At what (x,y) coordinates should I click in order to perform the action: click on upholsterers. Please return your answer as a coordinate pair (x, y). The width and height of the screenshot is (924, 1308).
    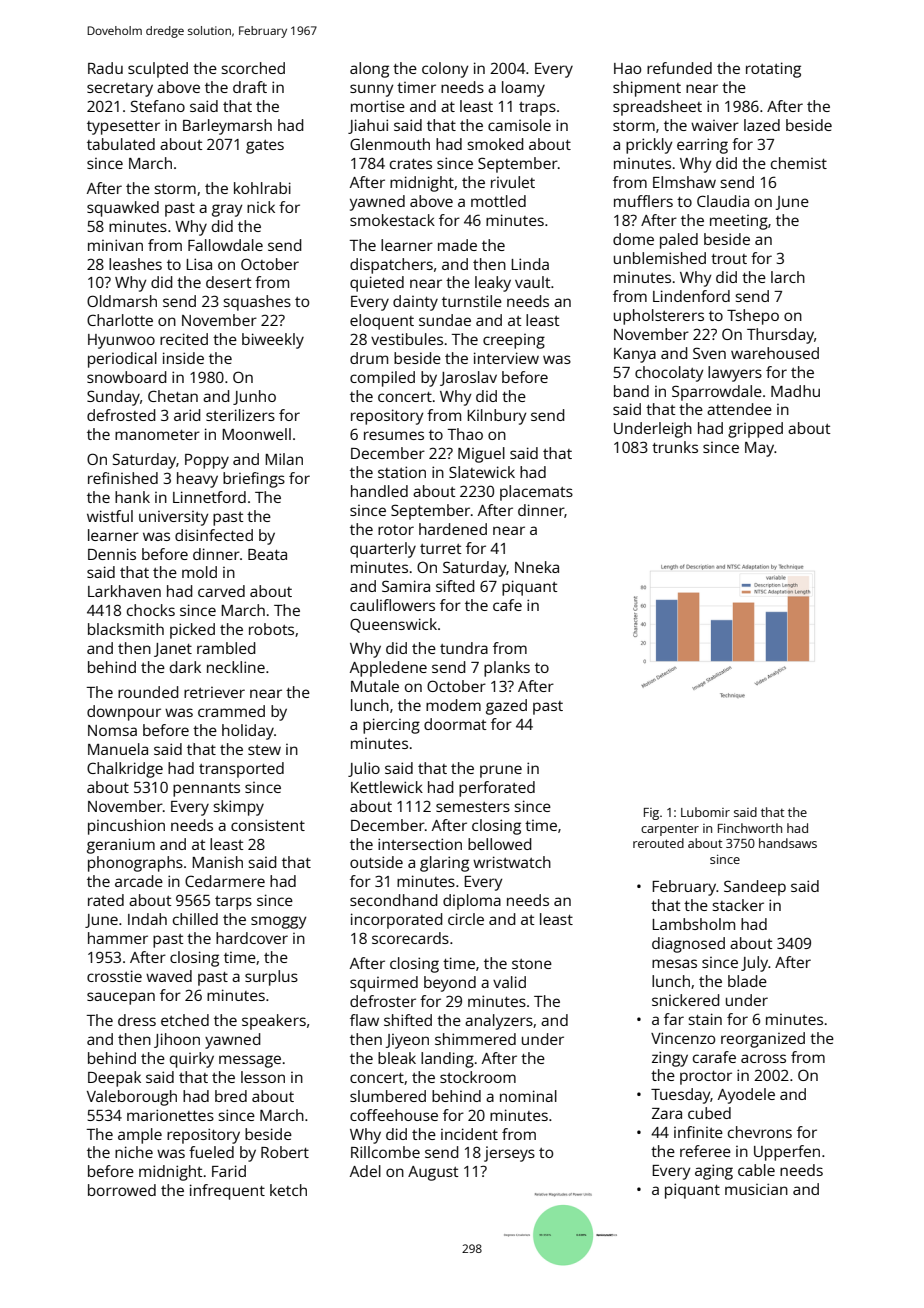
    Looking at the image, I should click on (659, 317).
